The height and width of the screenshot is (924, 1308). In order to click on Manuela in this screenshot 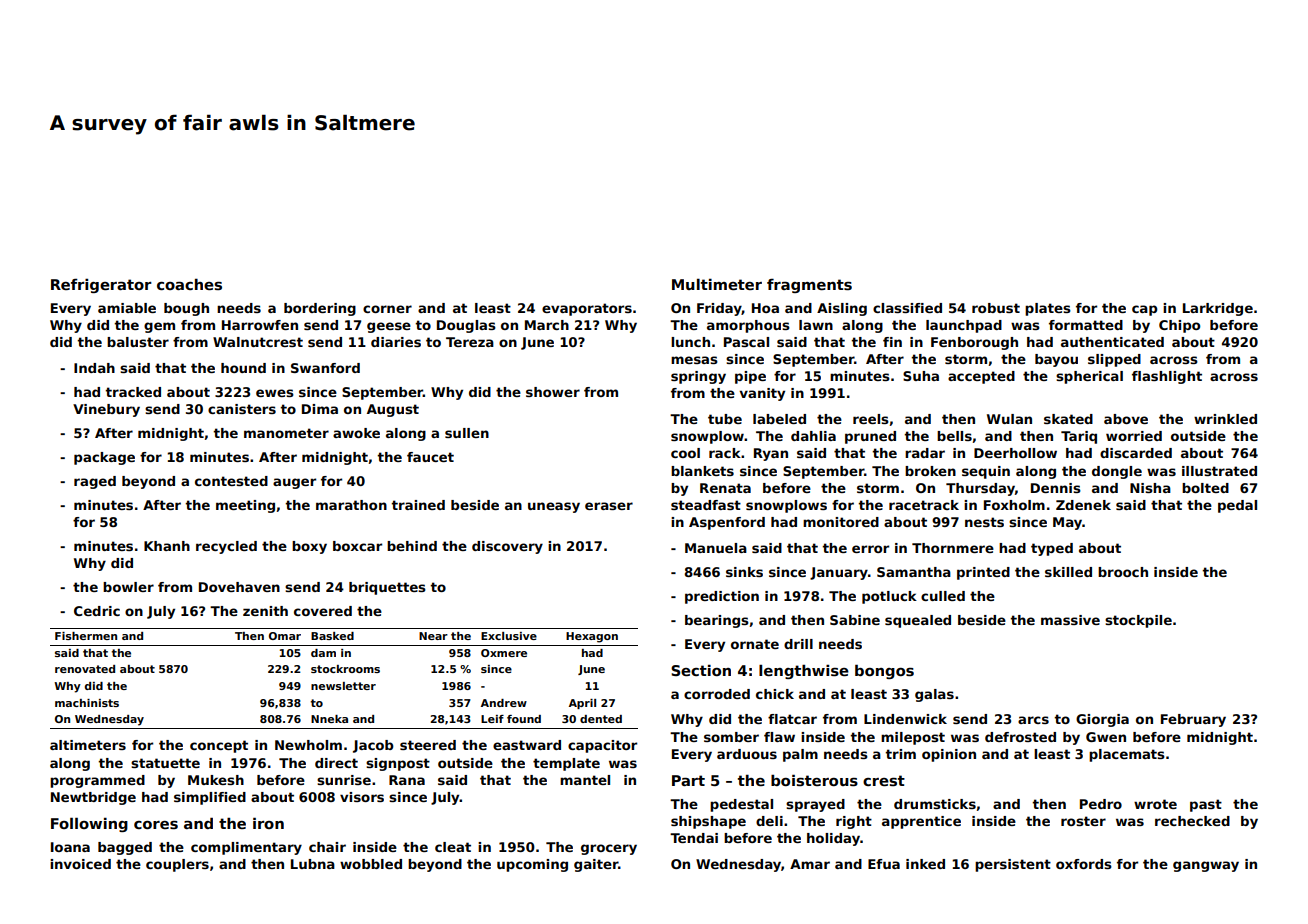, I will do `click(716, 548)`.
